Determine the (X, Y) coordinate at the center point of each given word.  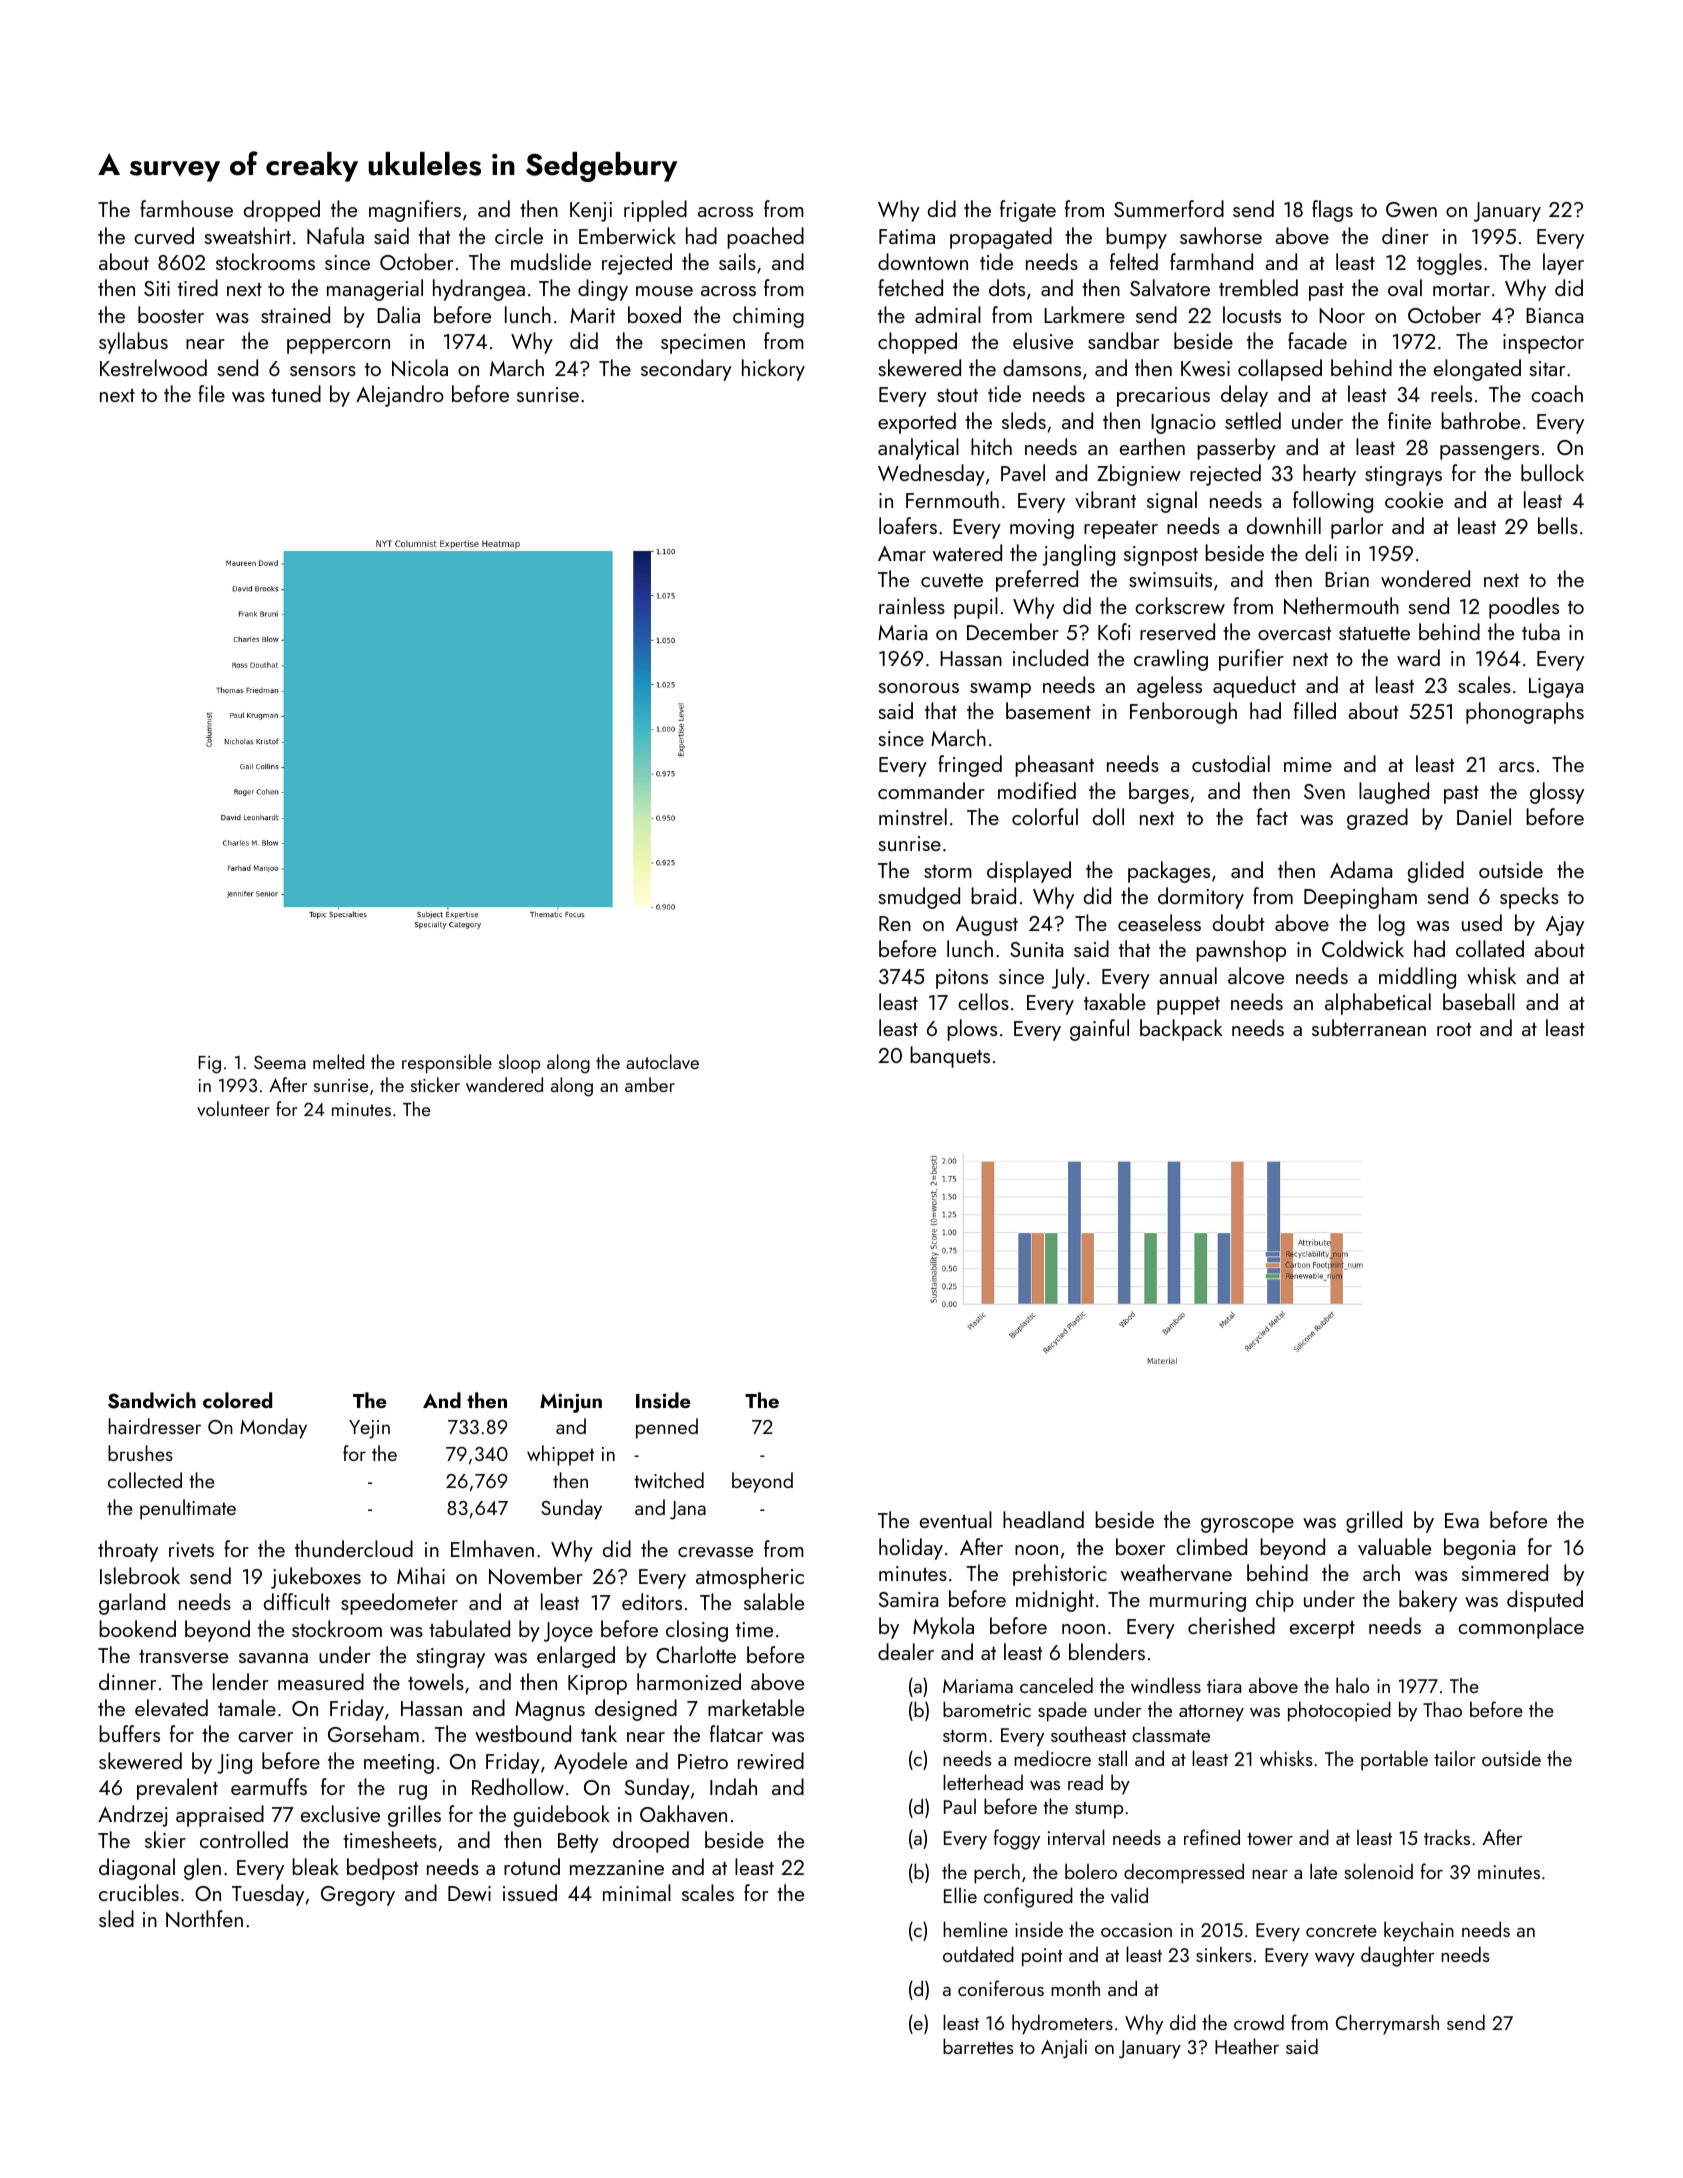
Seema (280, 1062)
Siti (157, 288)
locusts (1252, 314)
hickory (773, 370)
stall (1112, 1758)
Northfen (204, 1918)
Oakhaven (683, 1813)
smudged (919, 898)
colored (237, 1400)
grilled (1374, 1522)
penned (667, 1428)
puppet (1188, 1006)
